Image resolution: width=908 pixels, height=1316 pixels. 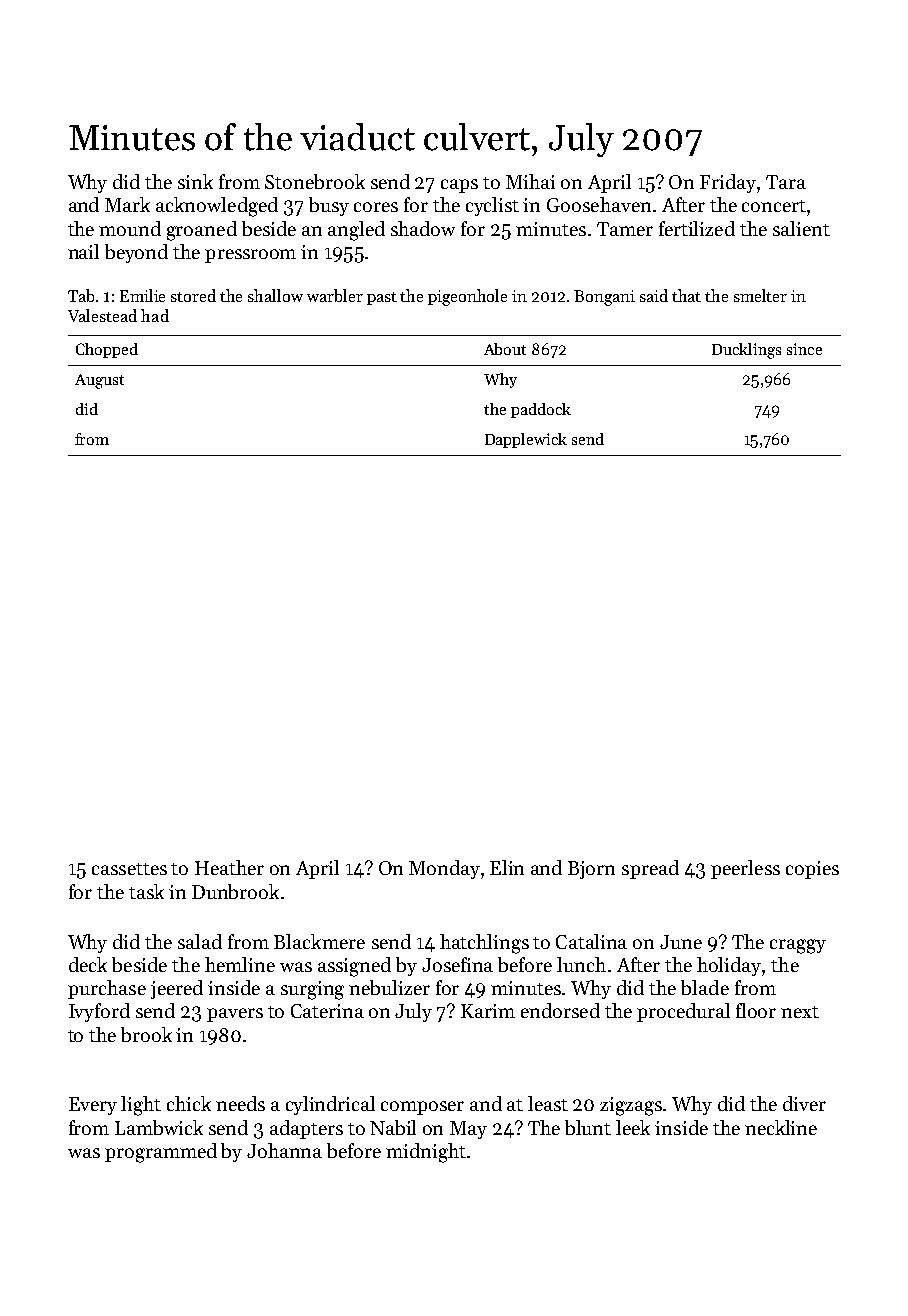 I want to click on copies, so click(x=812, y=870).
